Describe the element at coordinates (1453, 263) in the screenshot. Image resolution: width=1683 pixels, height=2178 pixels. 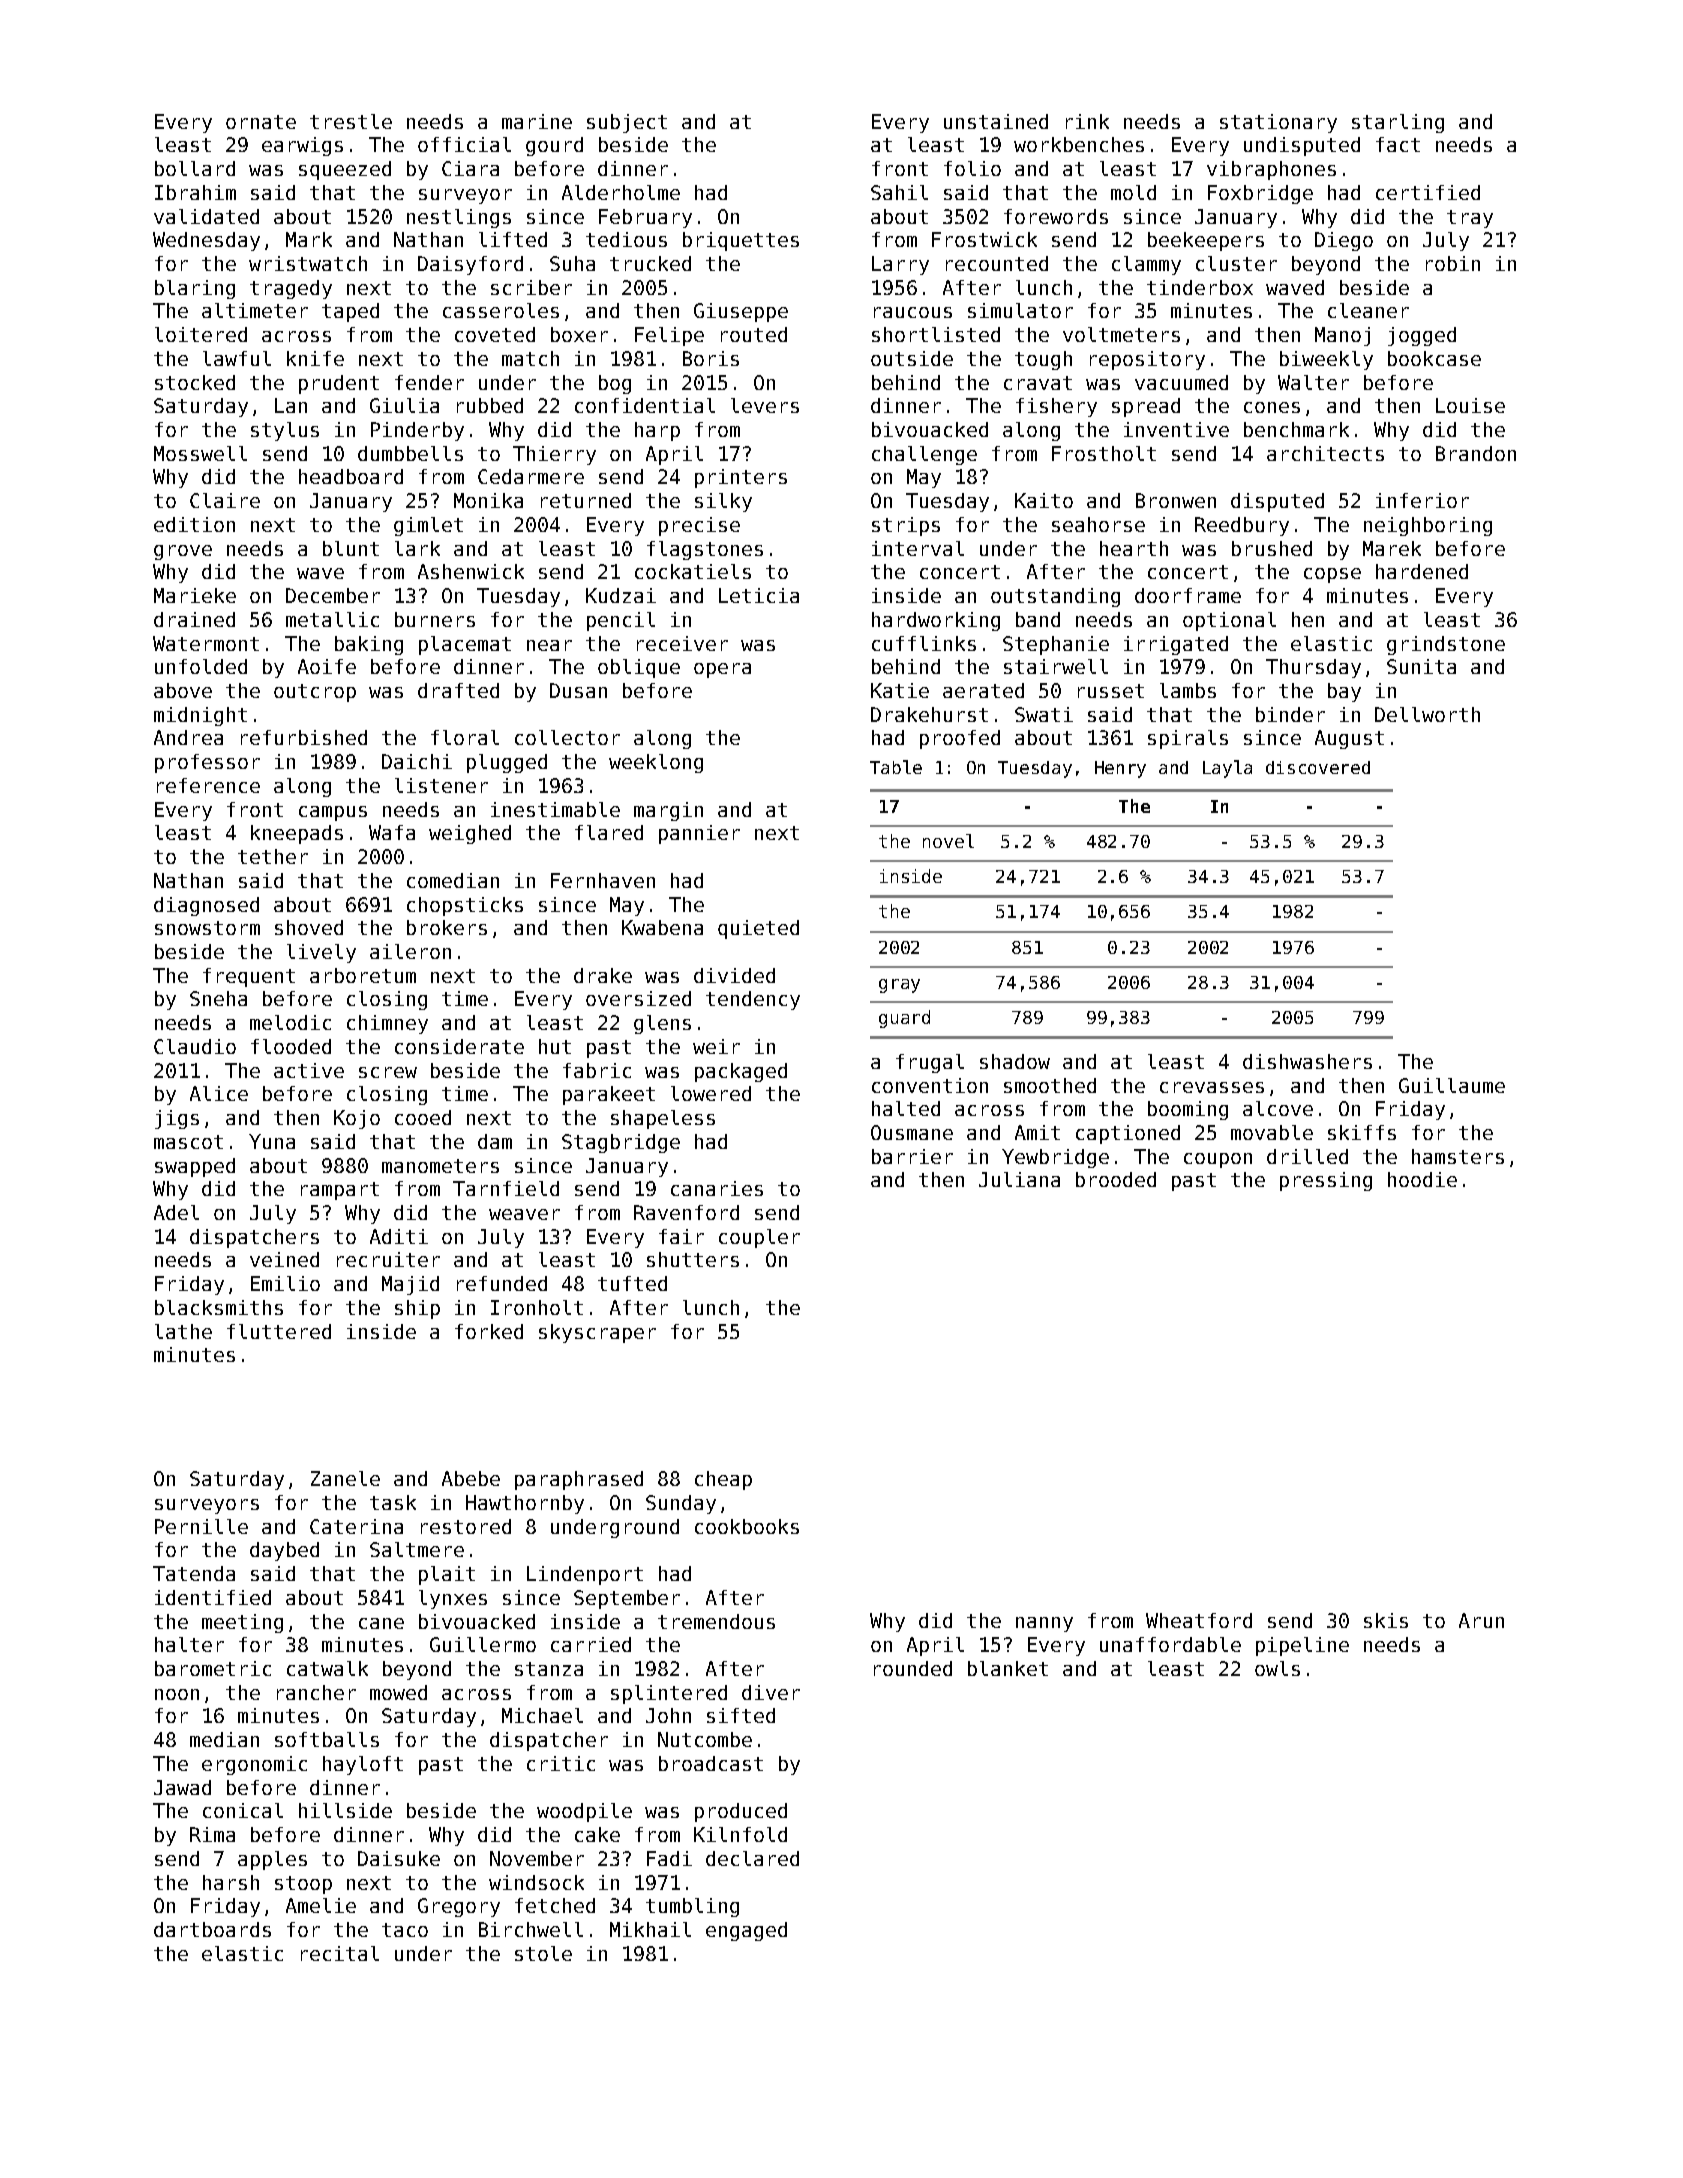
I see `robin` at that location.
